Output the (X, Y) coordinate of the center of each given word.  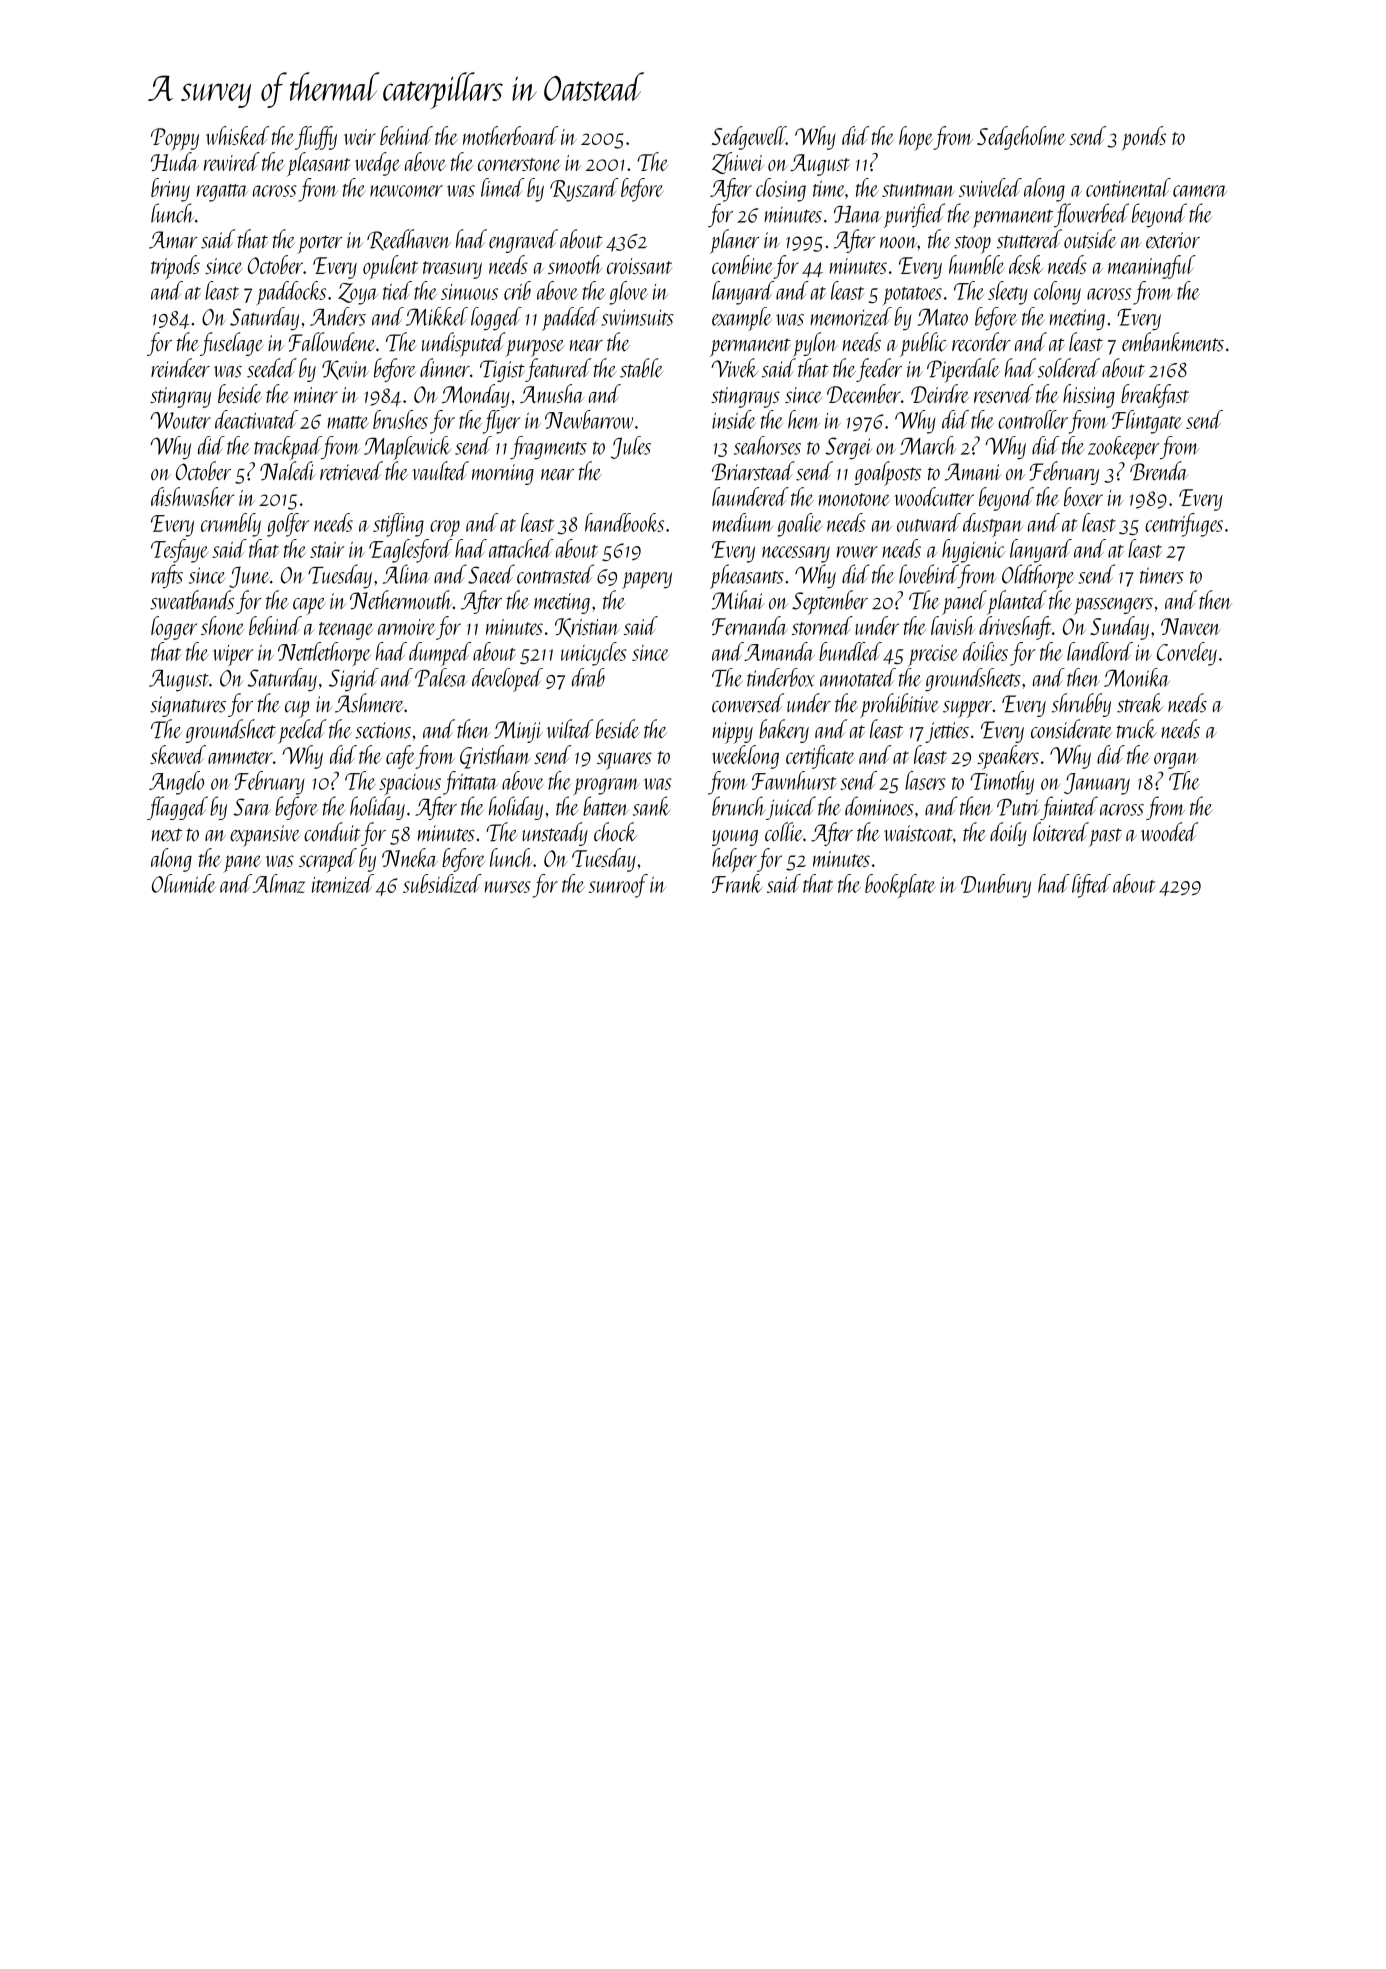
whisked (237, 135)
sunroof (618, 886)
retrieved (351, 471)
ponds (1143, 138)
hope (916, 138)
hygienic (974, 551)
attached (521, 548)
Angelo (176, 783)
